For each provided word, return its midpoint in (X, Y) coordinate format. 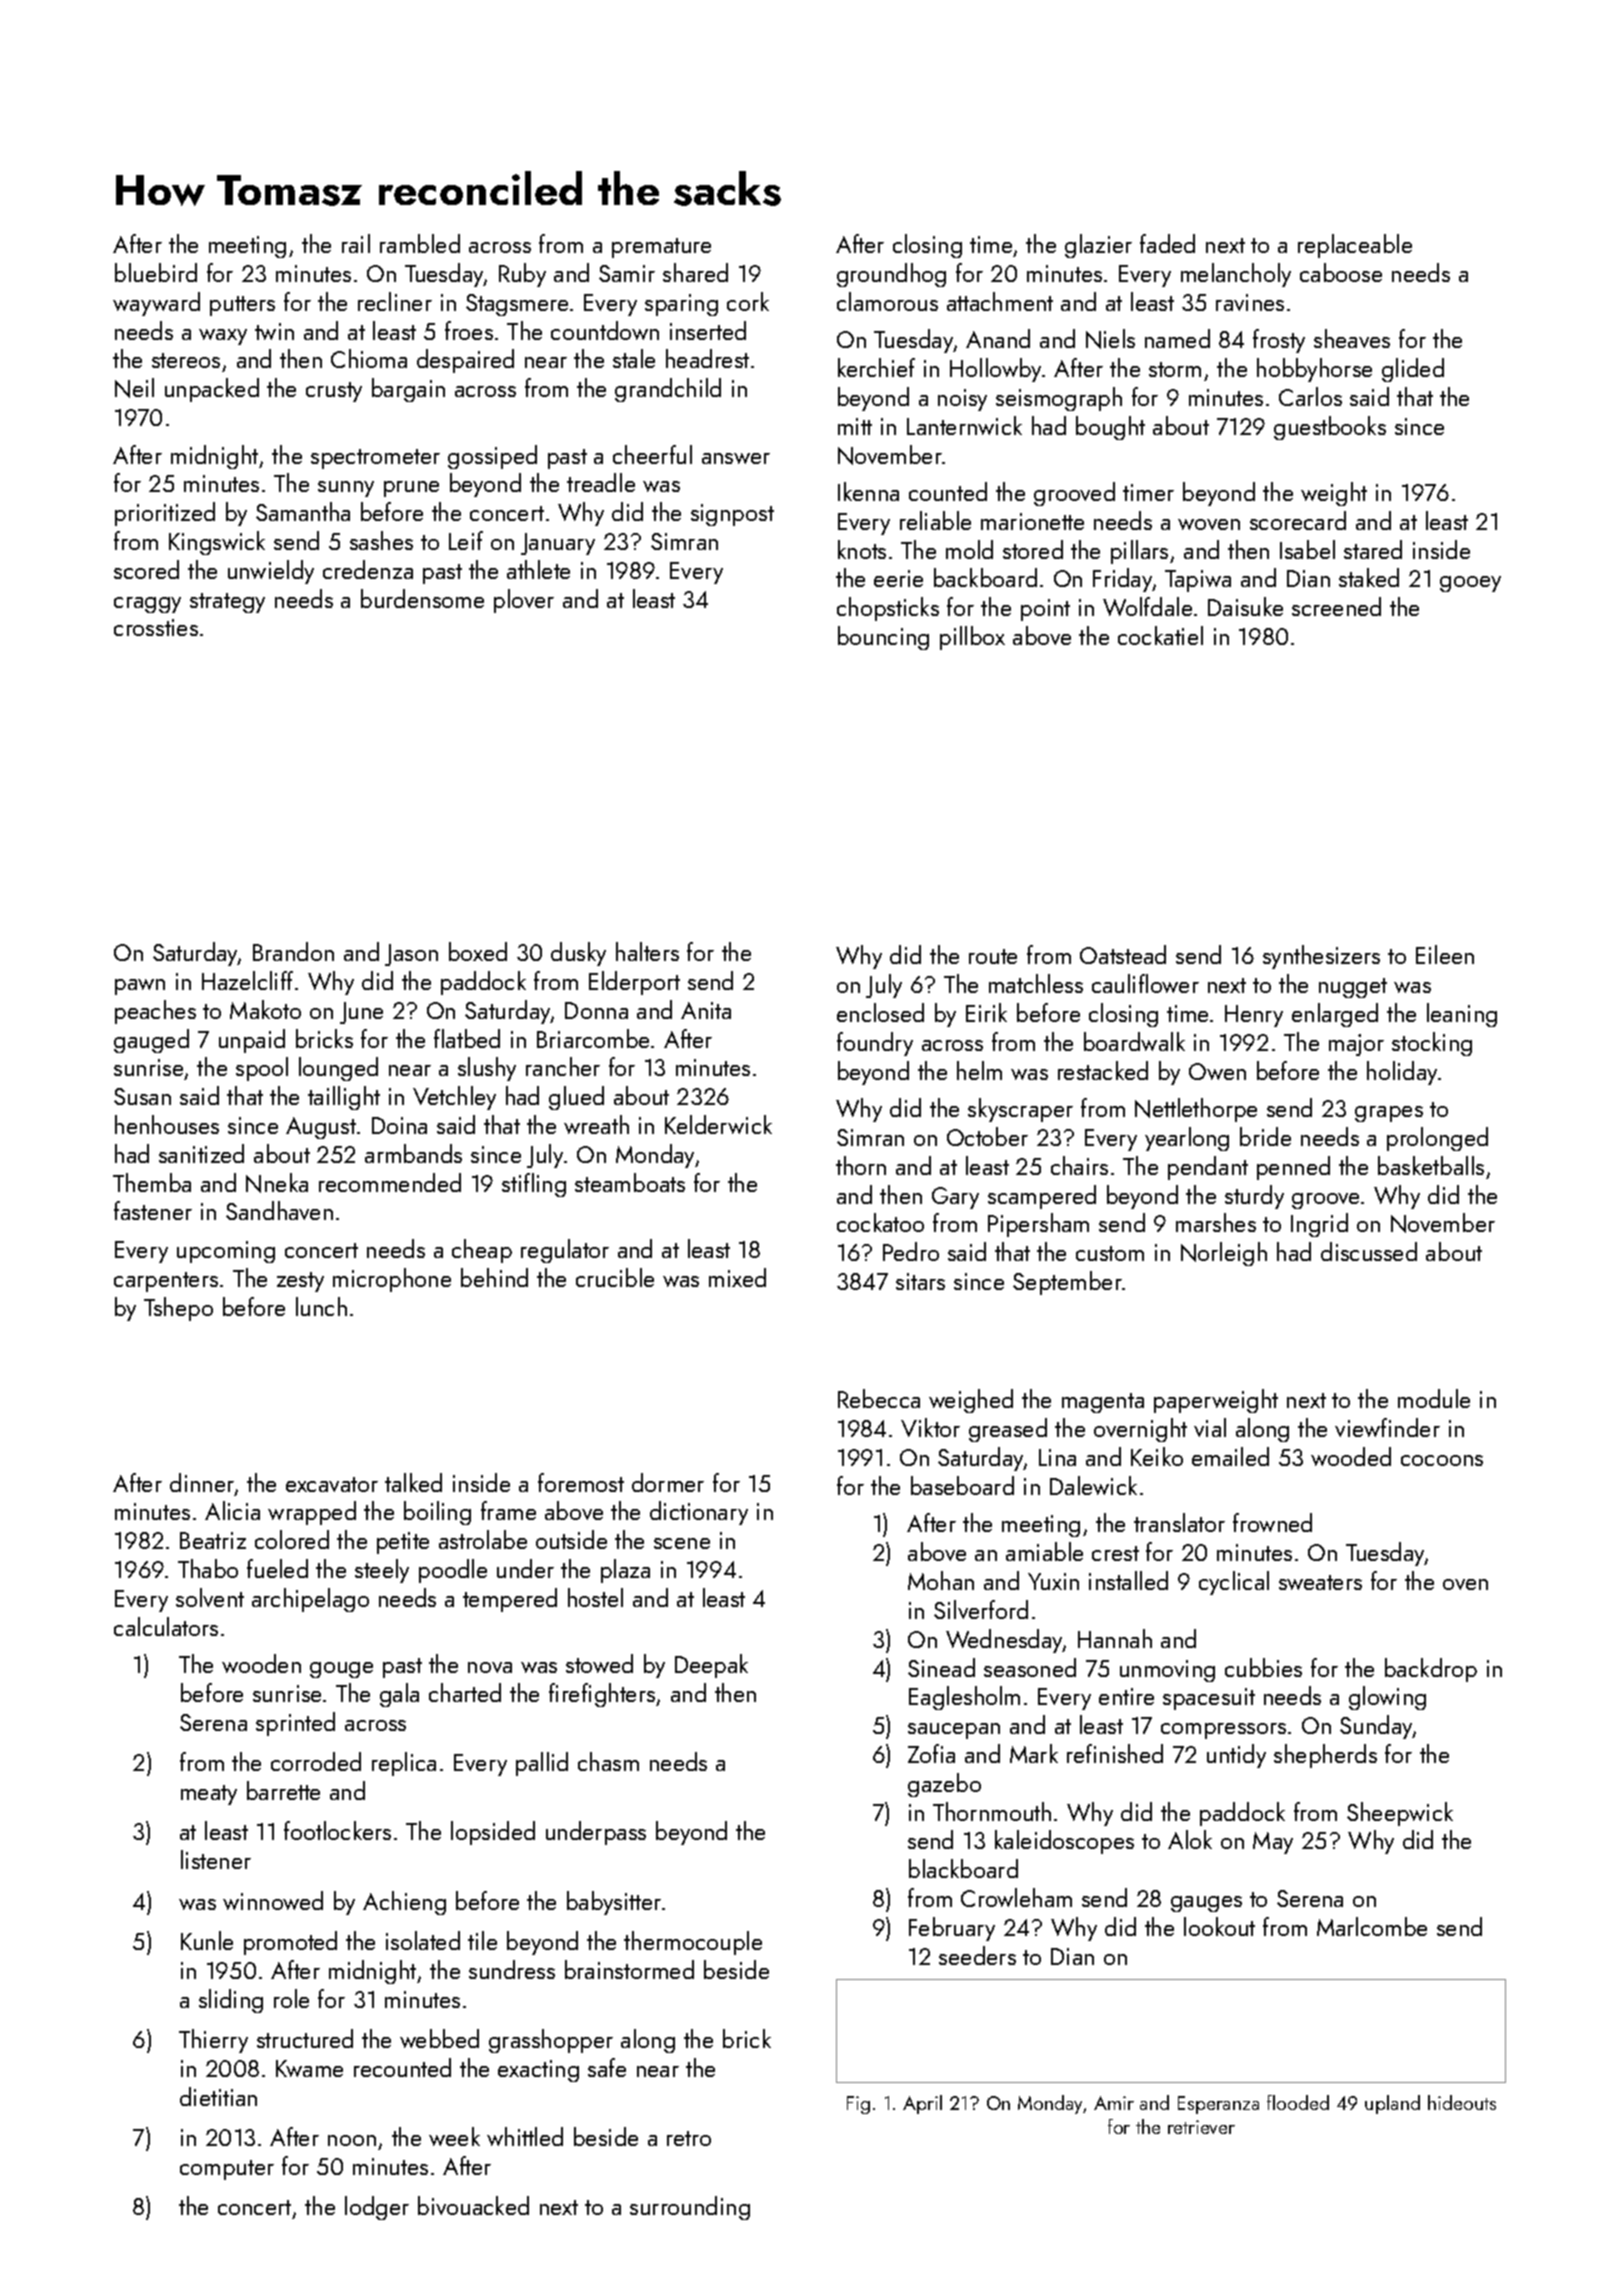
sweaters (1320, 1582)
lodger (377, 2208)
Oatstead (1123, 954)
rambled (420, 243)
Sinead (941, 1667)
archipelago (310, 1600)
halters (647, 951)
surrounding (690, 2208)
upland (1392, 2104)
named (1177, 338)
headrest (707, 358)
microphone (392, 1280)
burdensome (422, 598)
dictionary (699, 1513)
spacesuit (1209, 1699)
